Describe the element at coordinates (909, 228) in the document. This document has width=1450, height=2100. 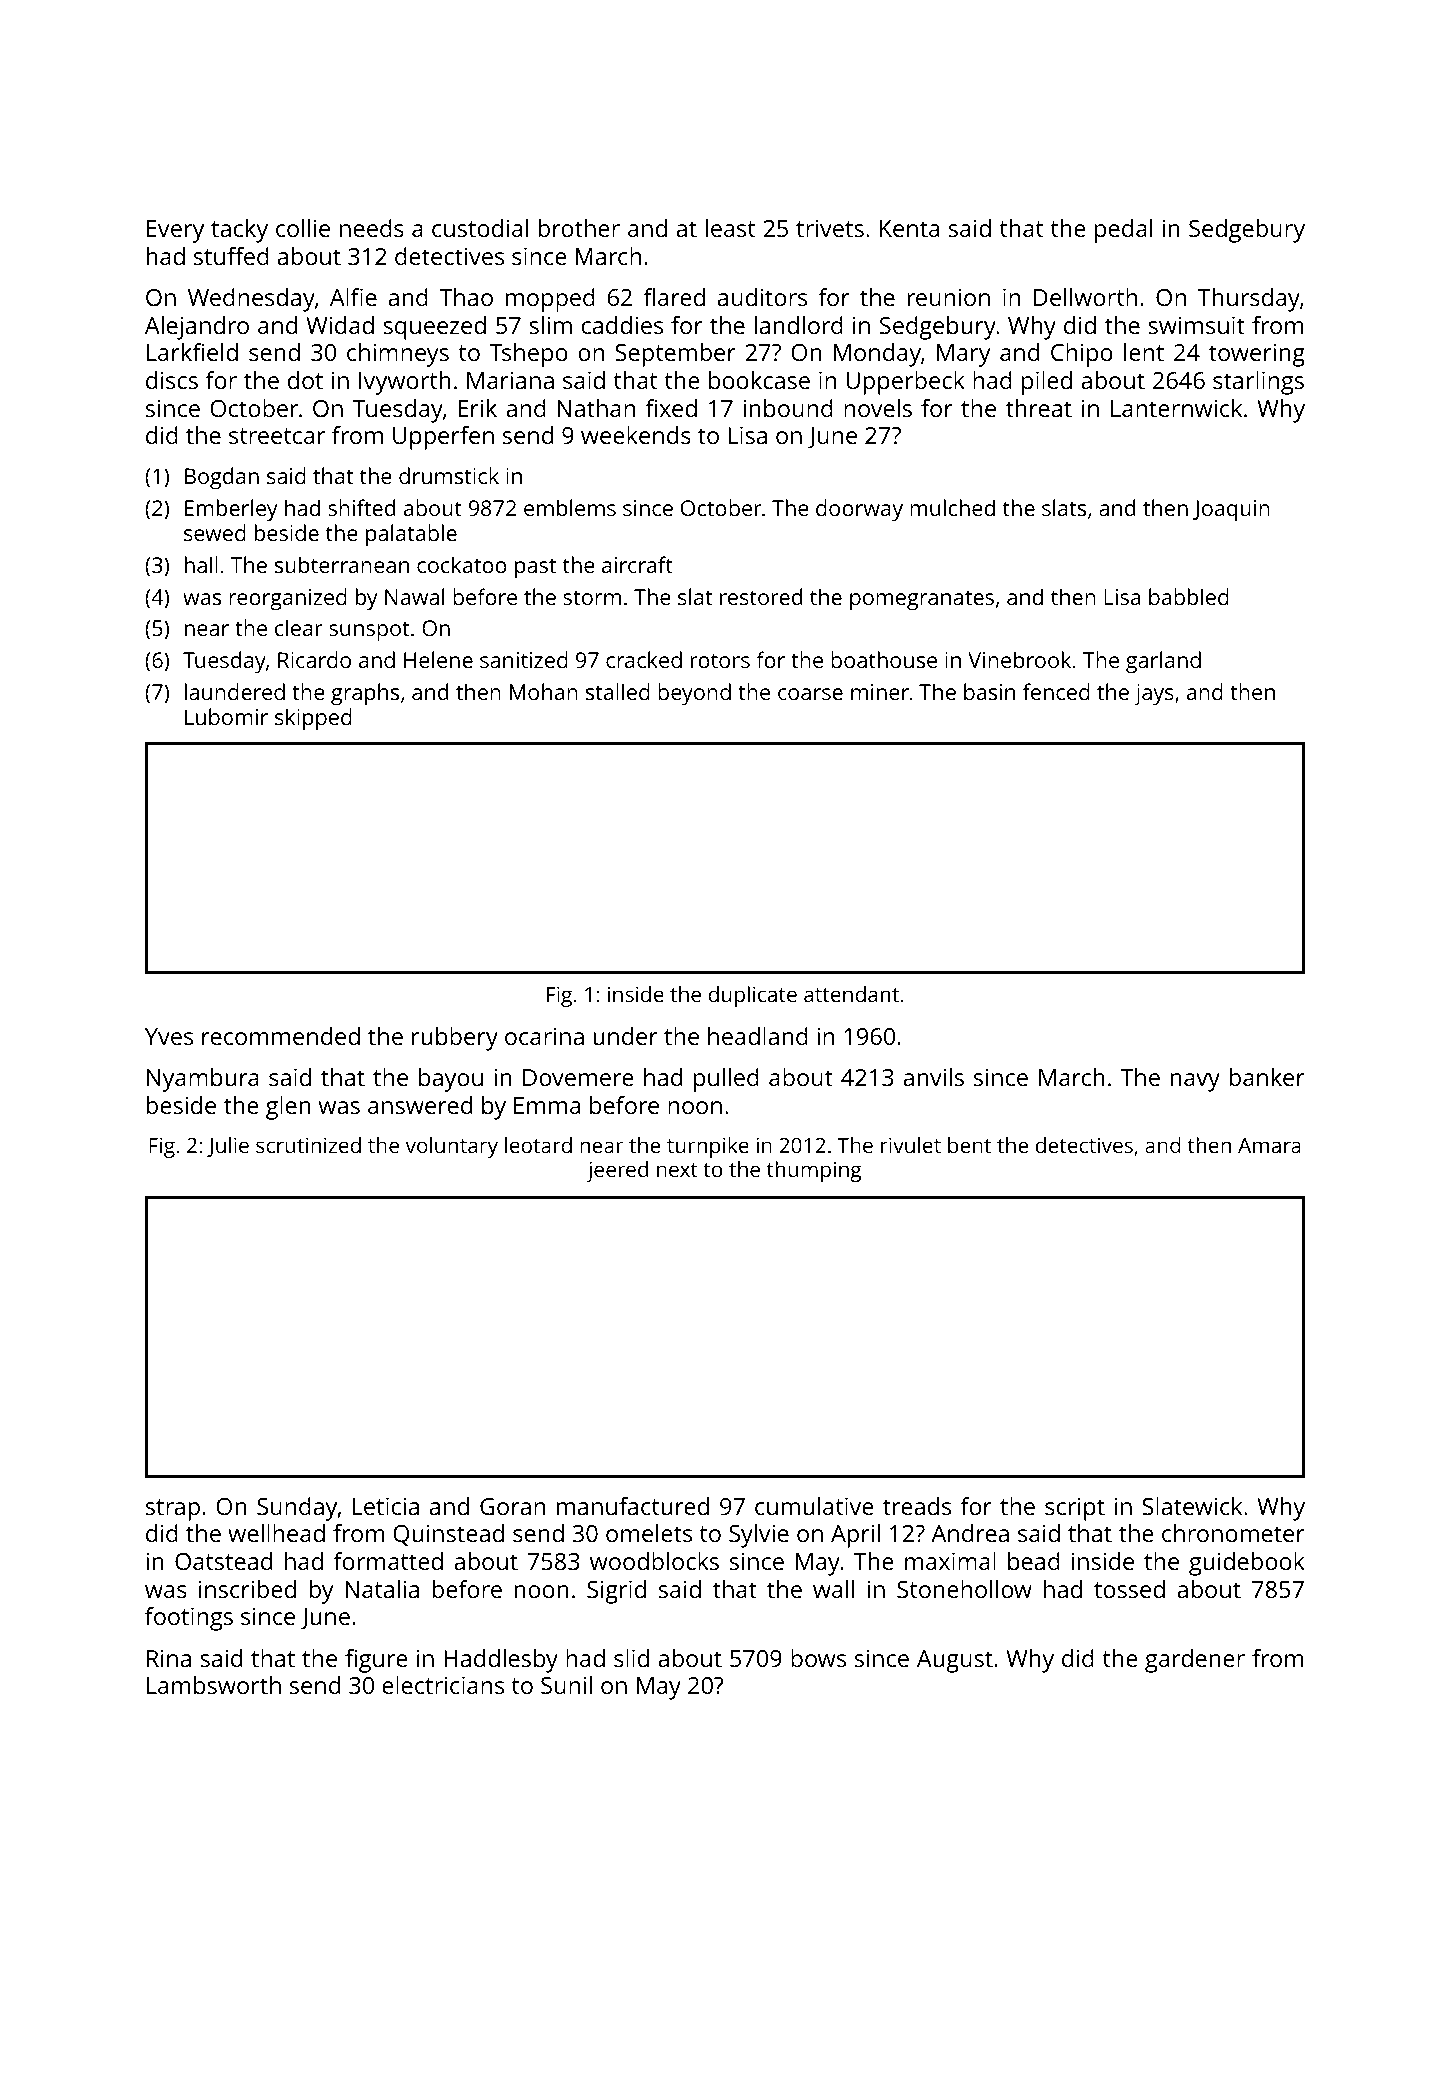
I see `Kenta` at that location.
